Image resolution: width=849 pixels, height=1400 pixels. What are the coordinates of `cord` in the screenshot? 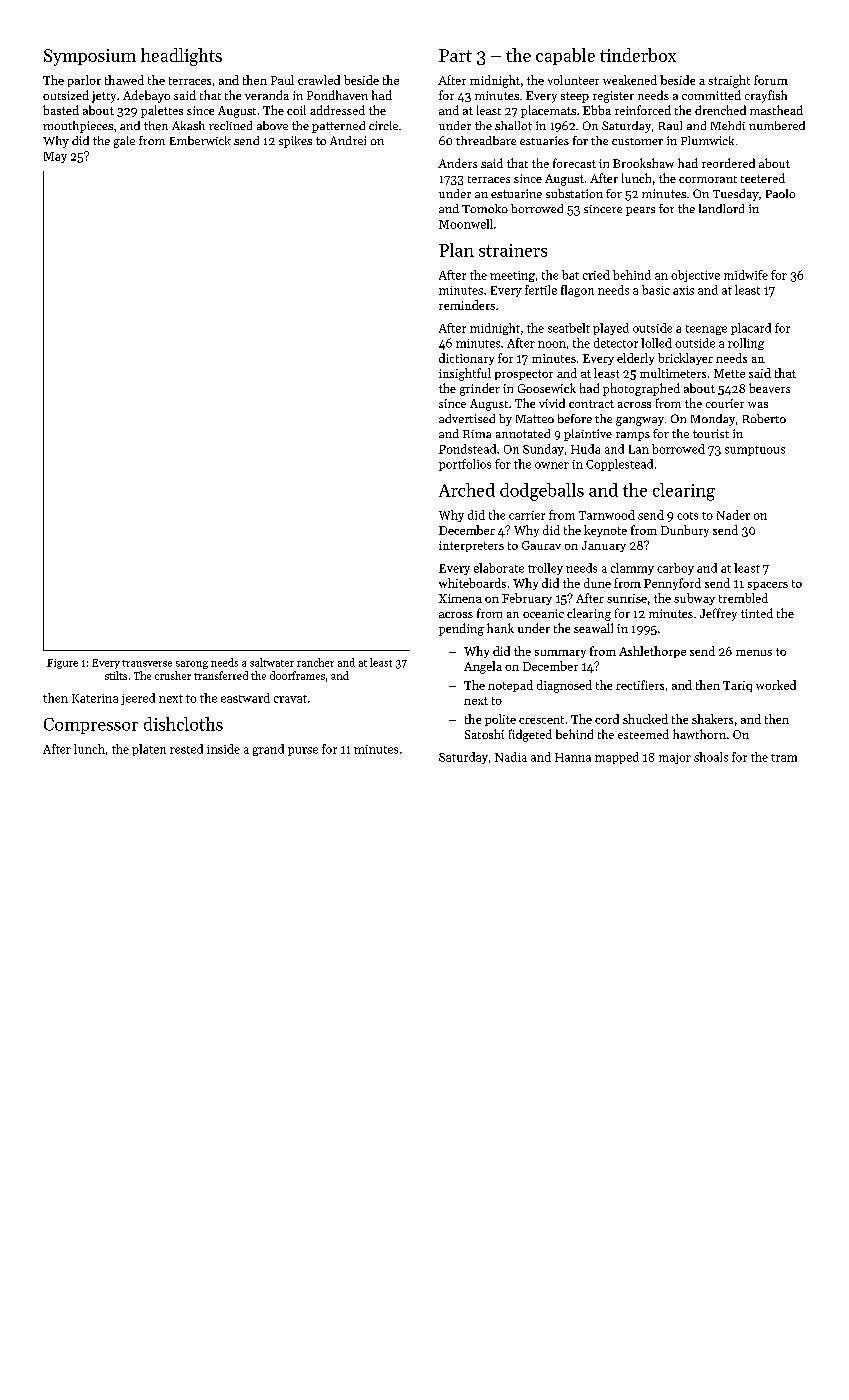 It's located at (607, 719).
